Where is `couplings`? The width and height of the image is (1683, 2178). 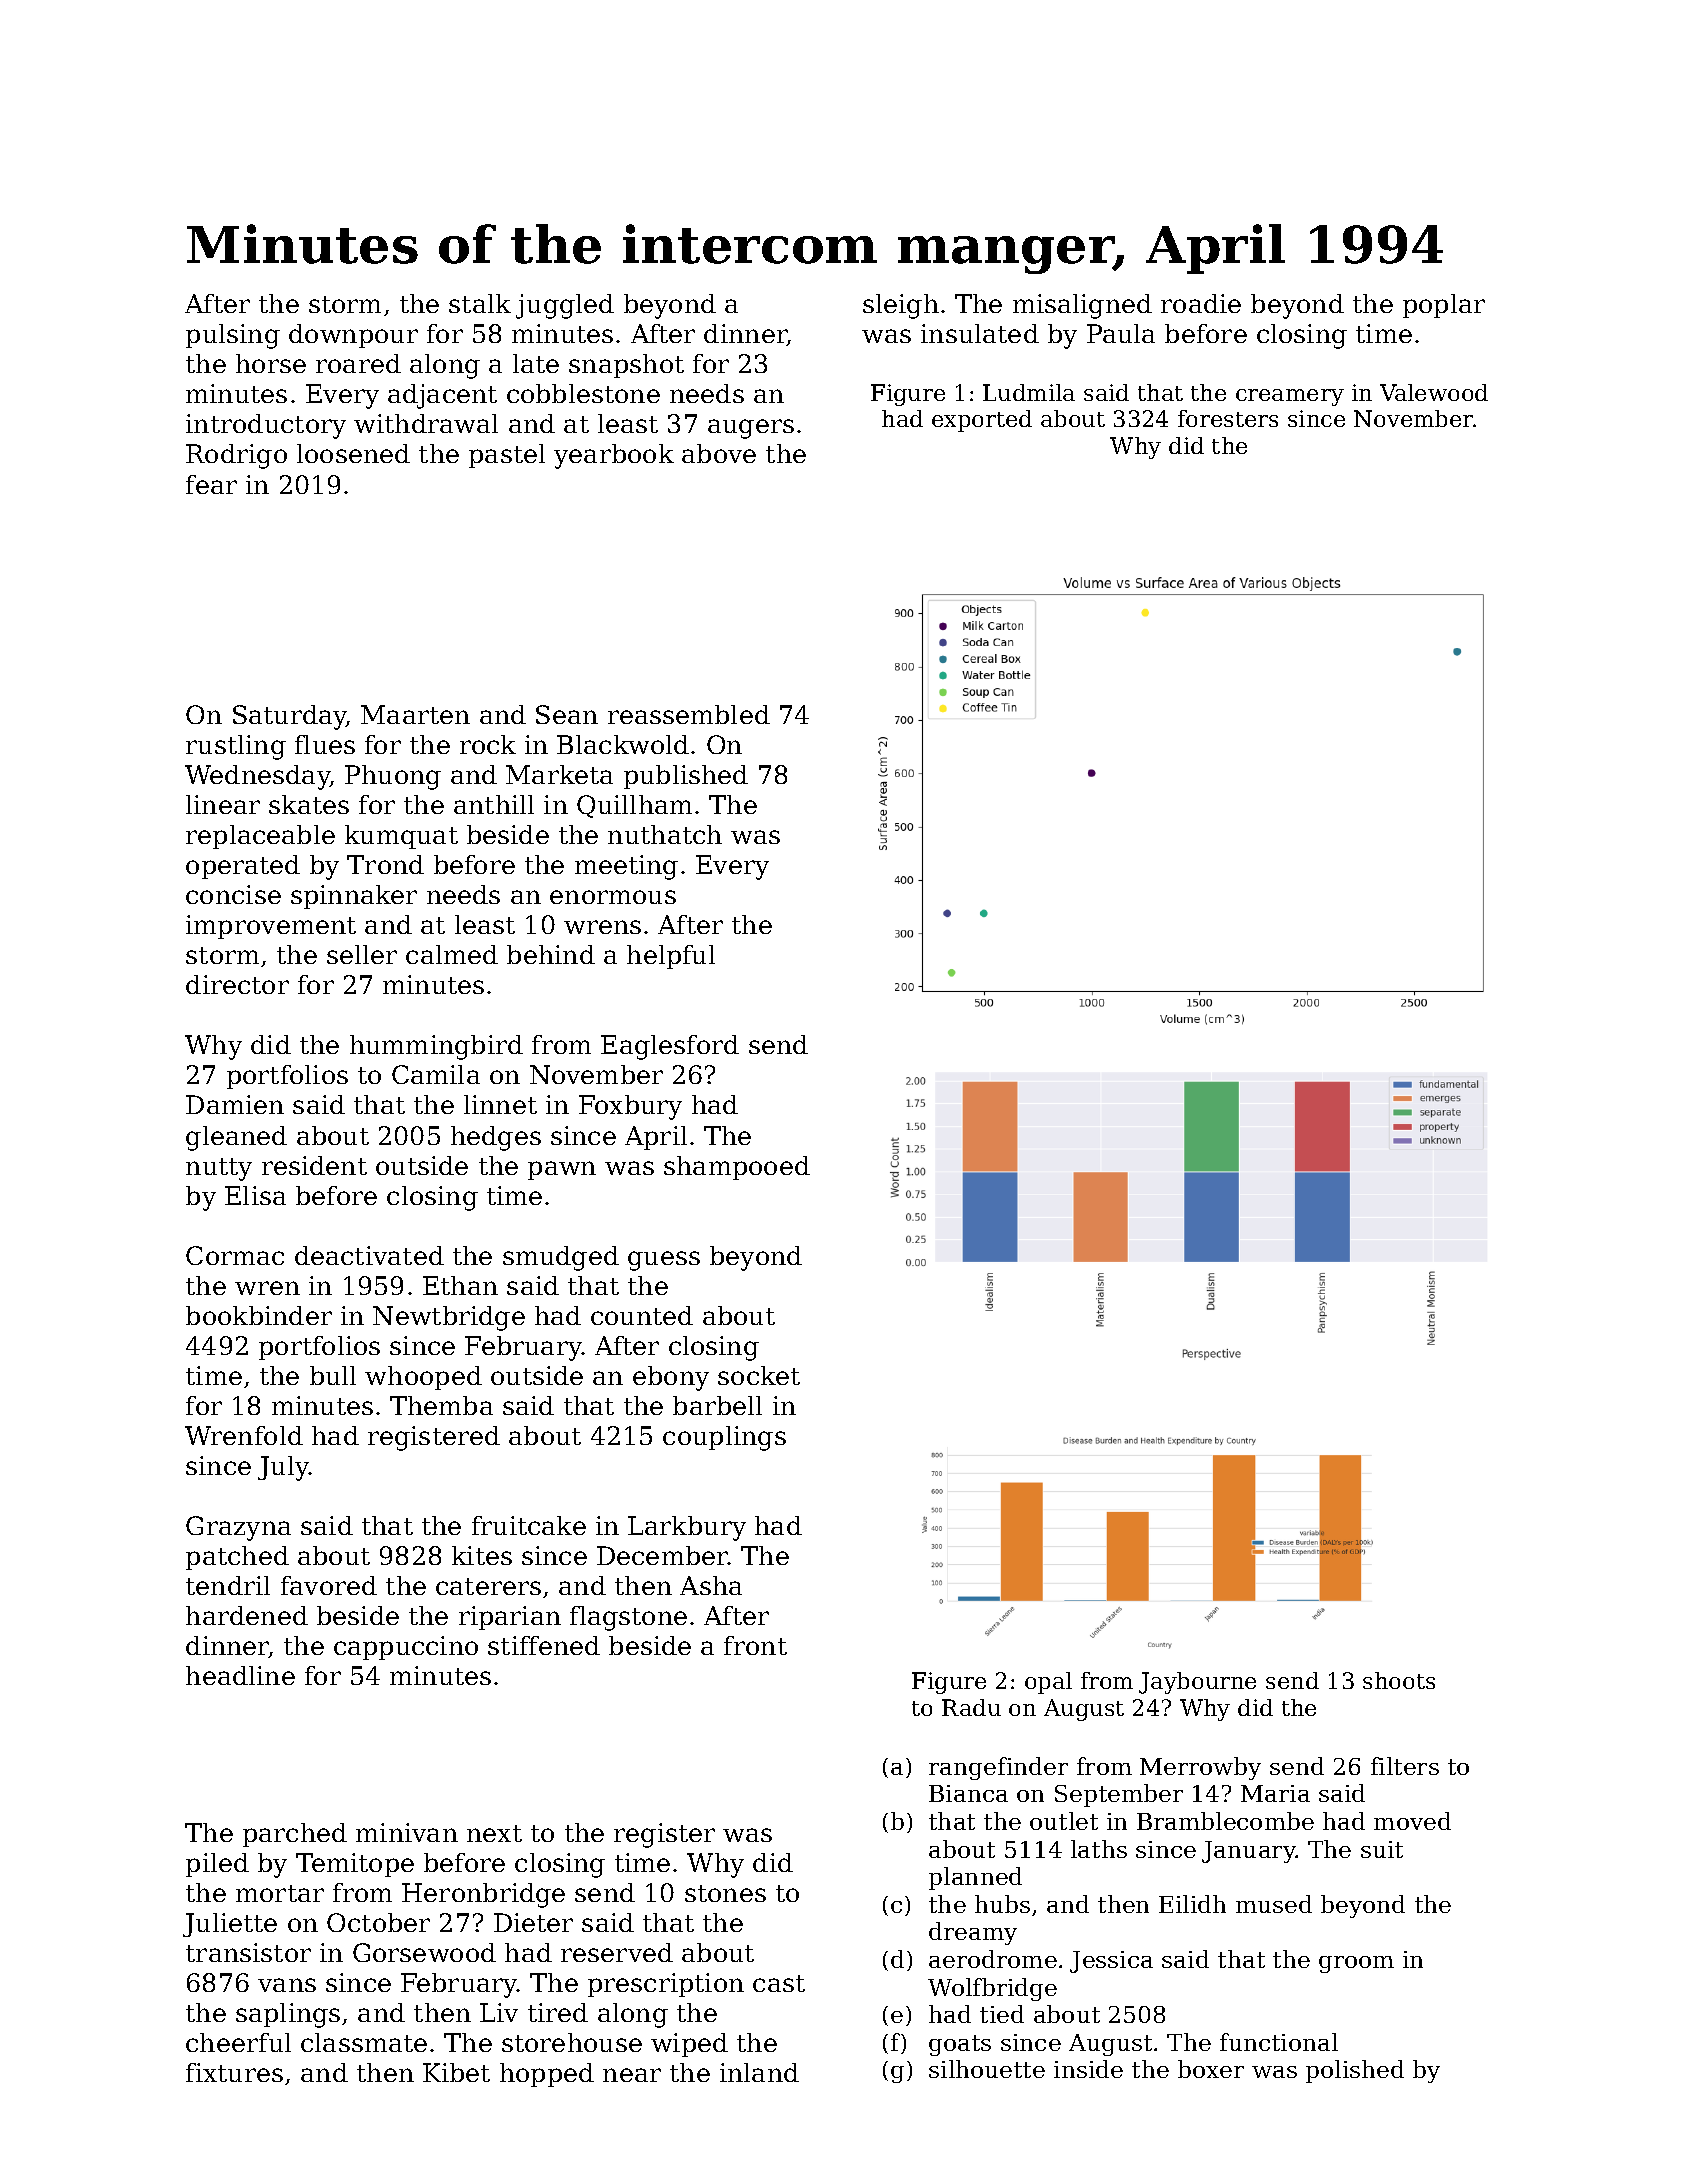 couplings is located at coordinates (724, 1438).
